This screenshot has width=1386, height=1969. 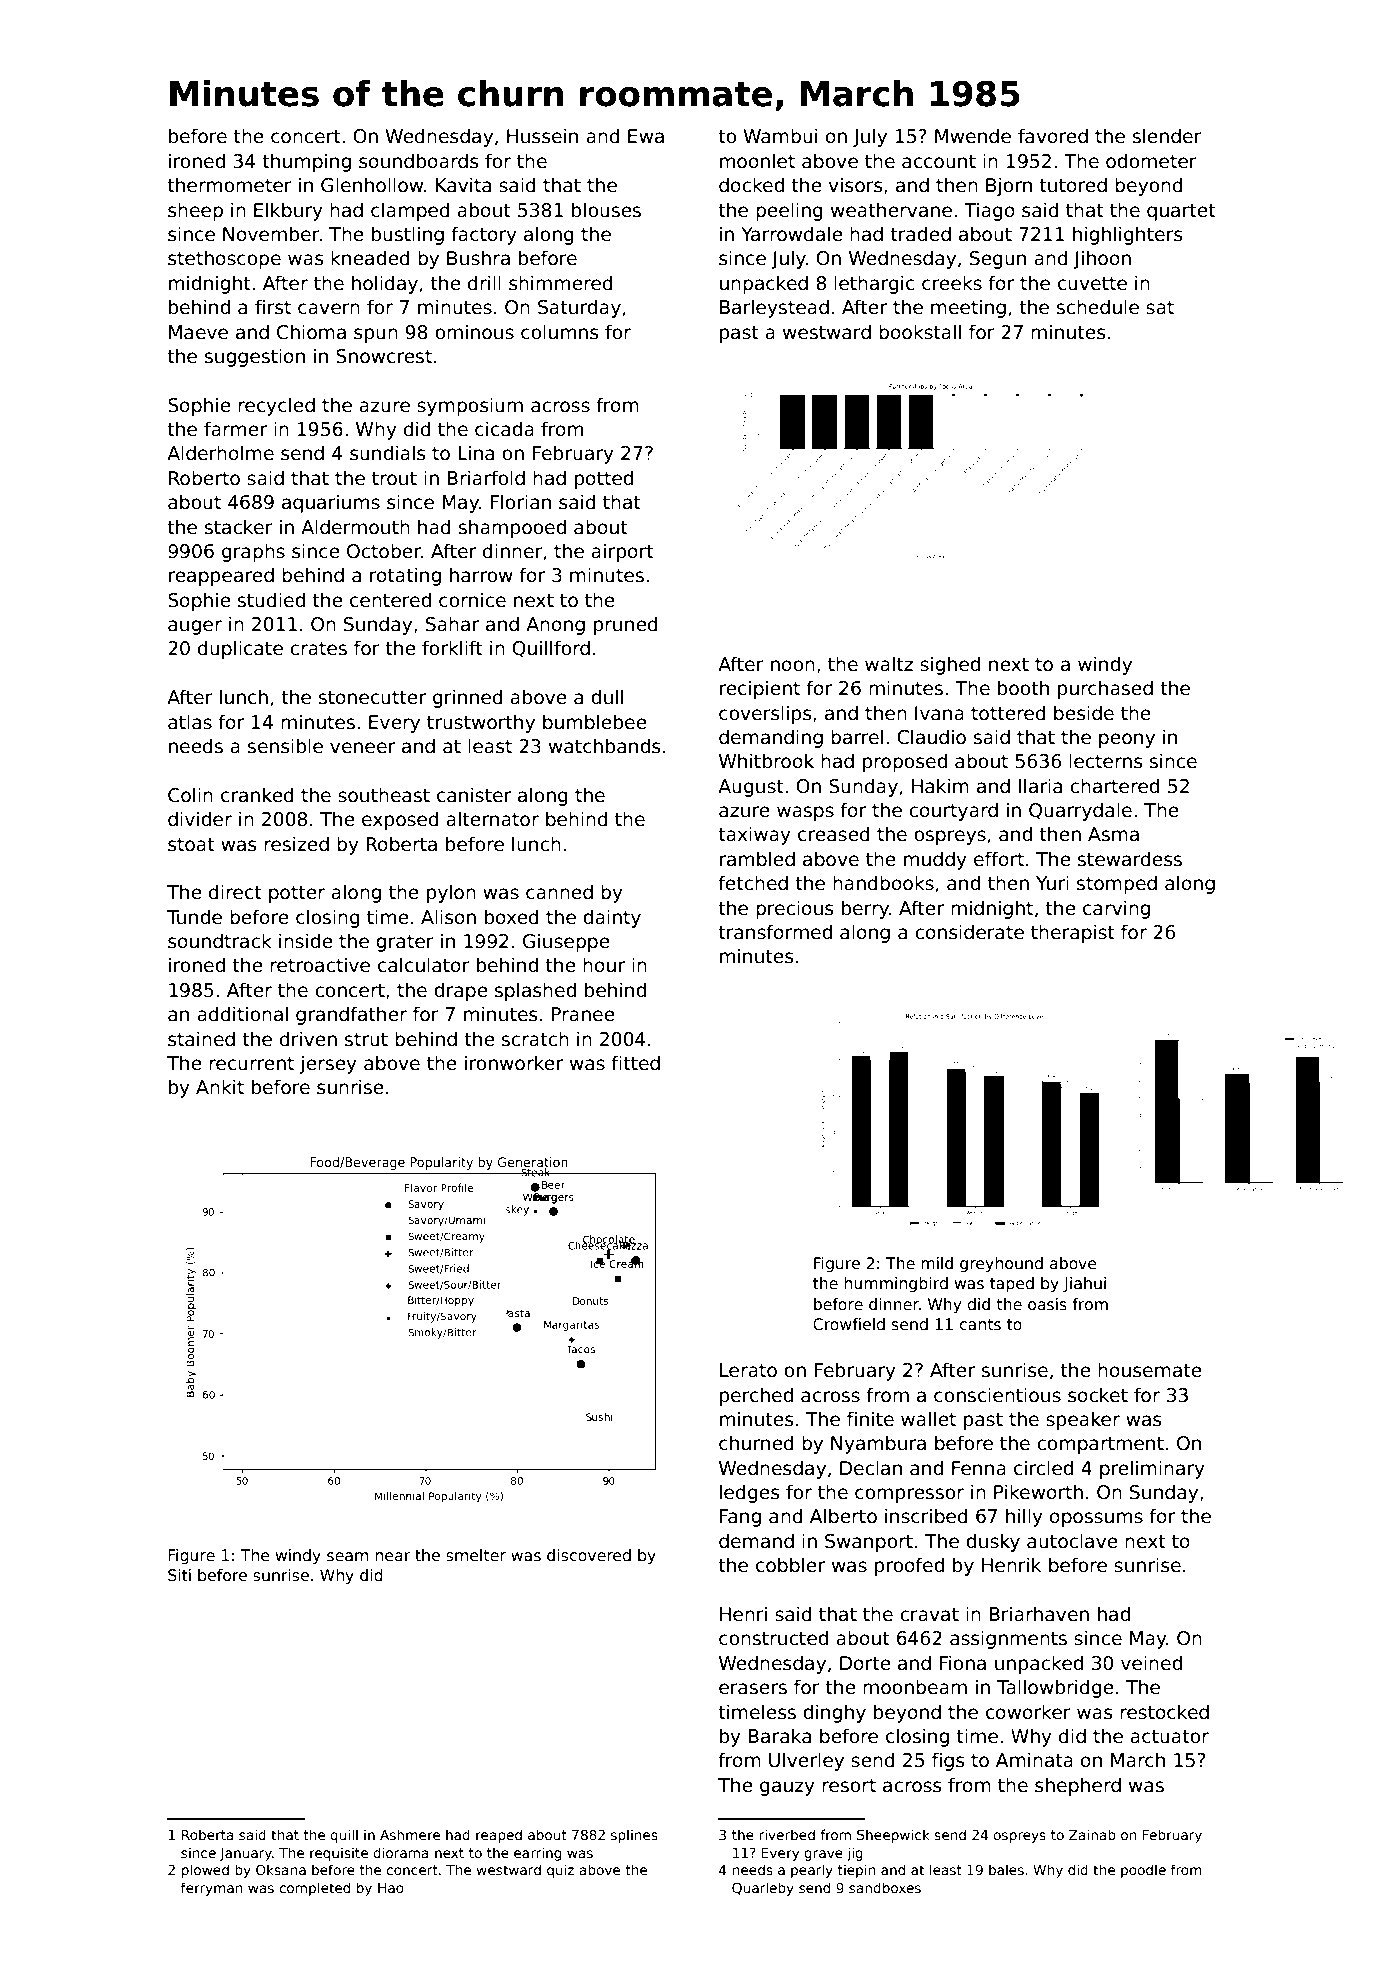 I want to click on erasers, so click(x=753, y=1689).
